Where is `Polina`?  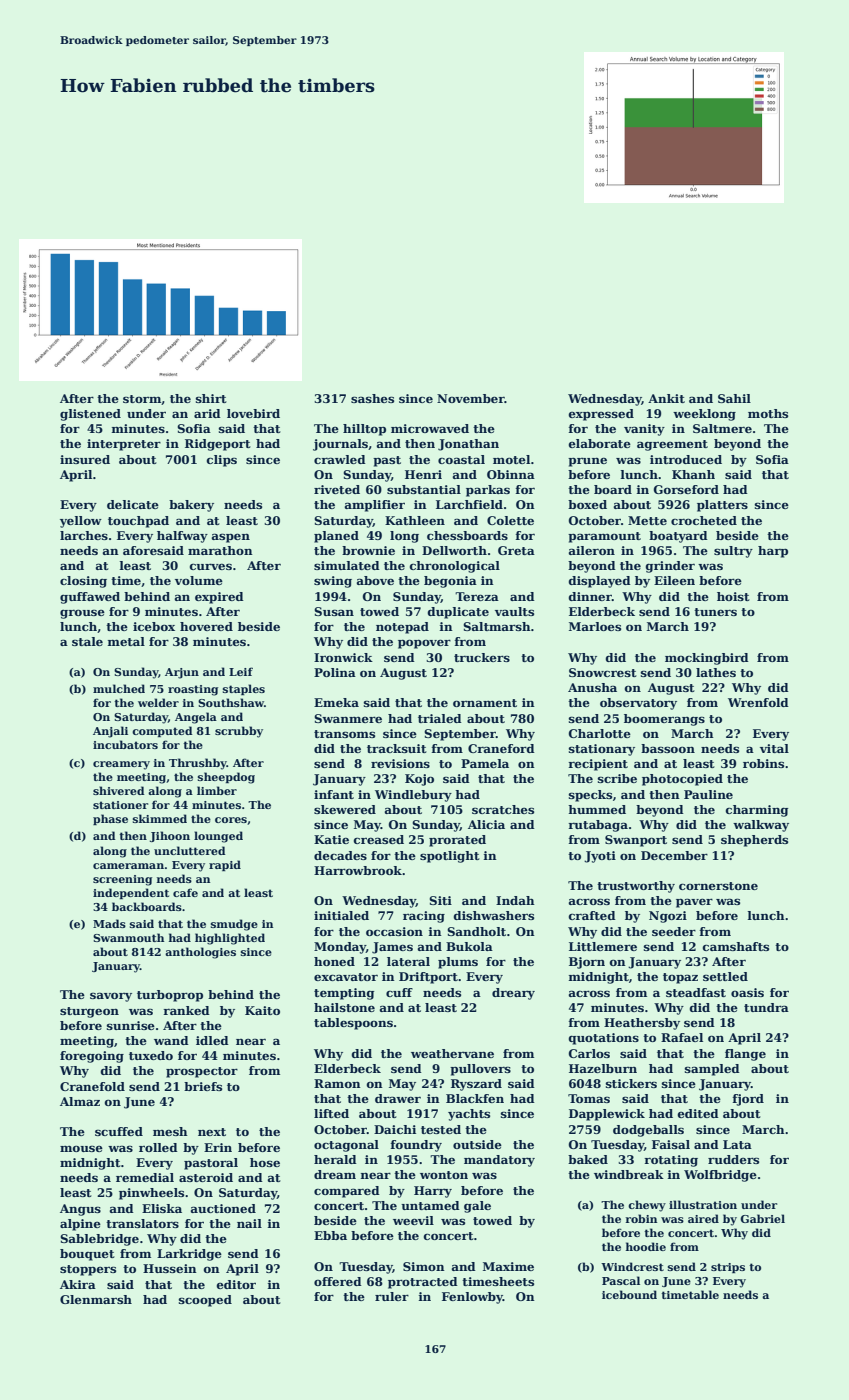
Polina is located at coordinates (335, 672).
